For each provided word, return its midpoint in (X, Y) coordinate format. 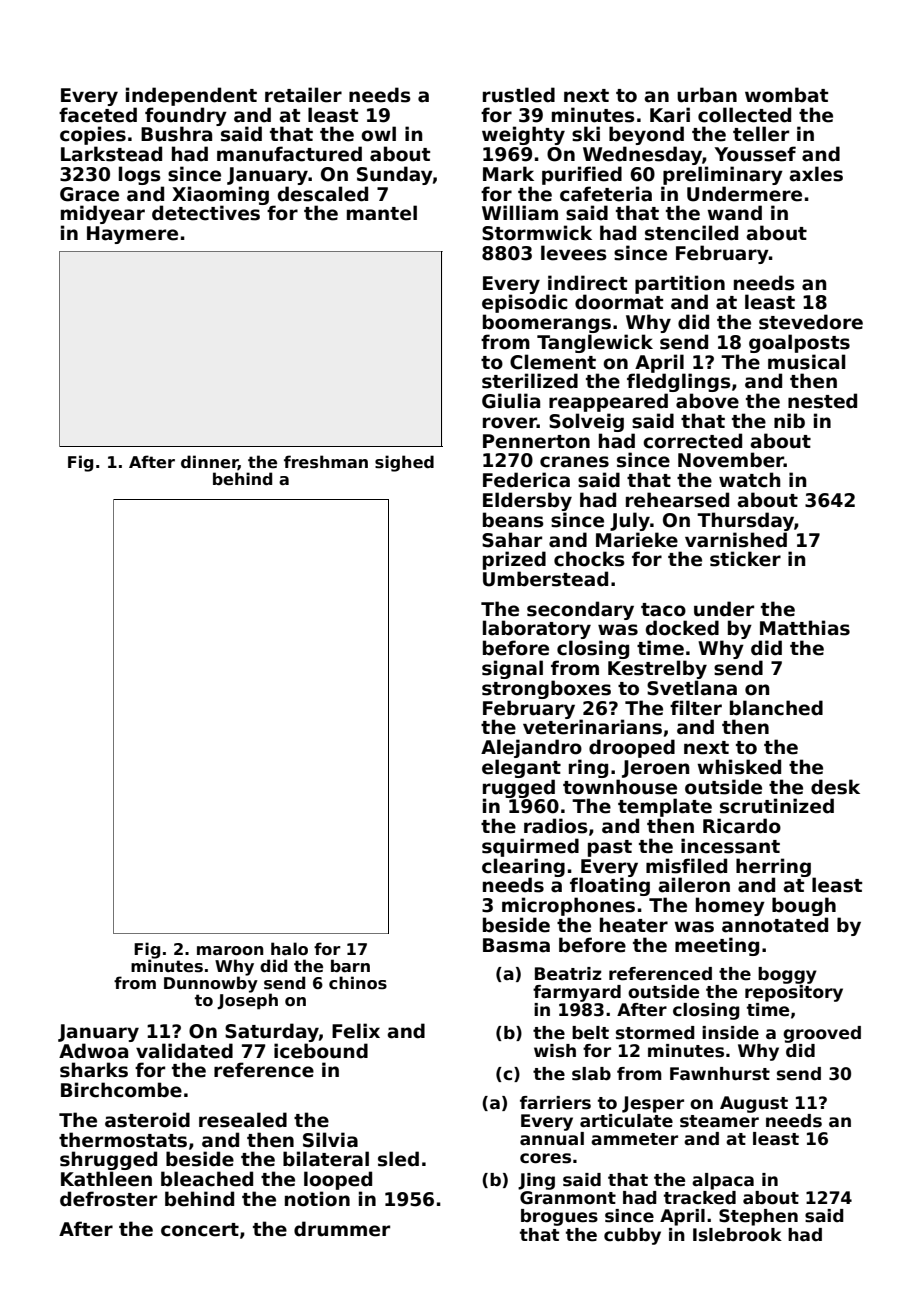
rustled (519, 95)
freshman (326, 462)
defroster (108, 1199)
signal (512, 669)
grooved (822, 1034)
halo (289, 949)
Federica (526, 480)
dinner (209, 462)
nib (789, 421)
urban (707, 95)
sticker (745, 559)
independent (191, 96)
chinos (358, 983)
